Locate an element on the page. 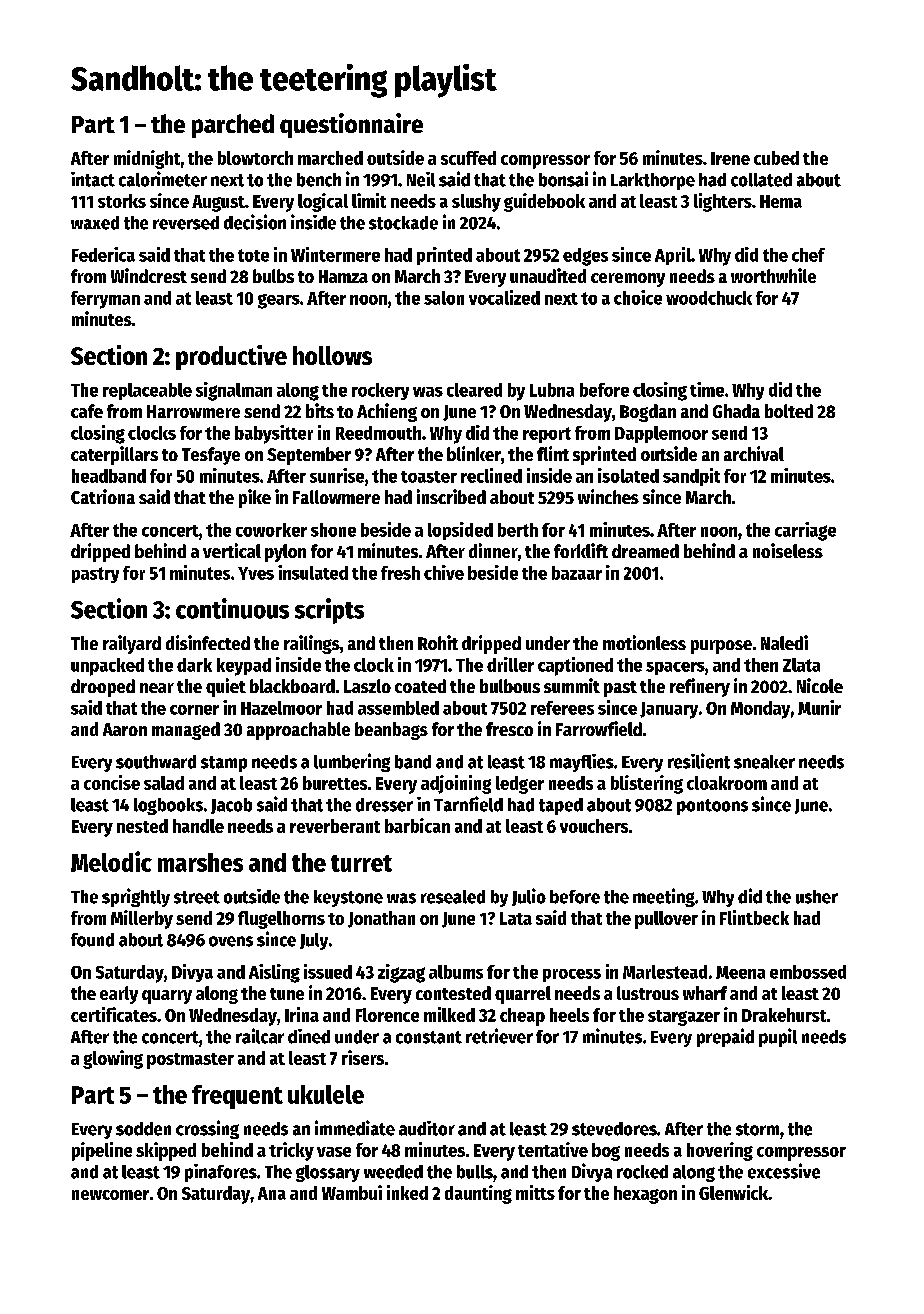 Image resolution: width=924 pixels, height=1314 pixels. drooped is located at coordinates (103, 688).
